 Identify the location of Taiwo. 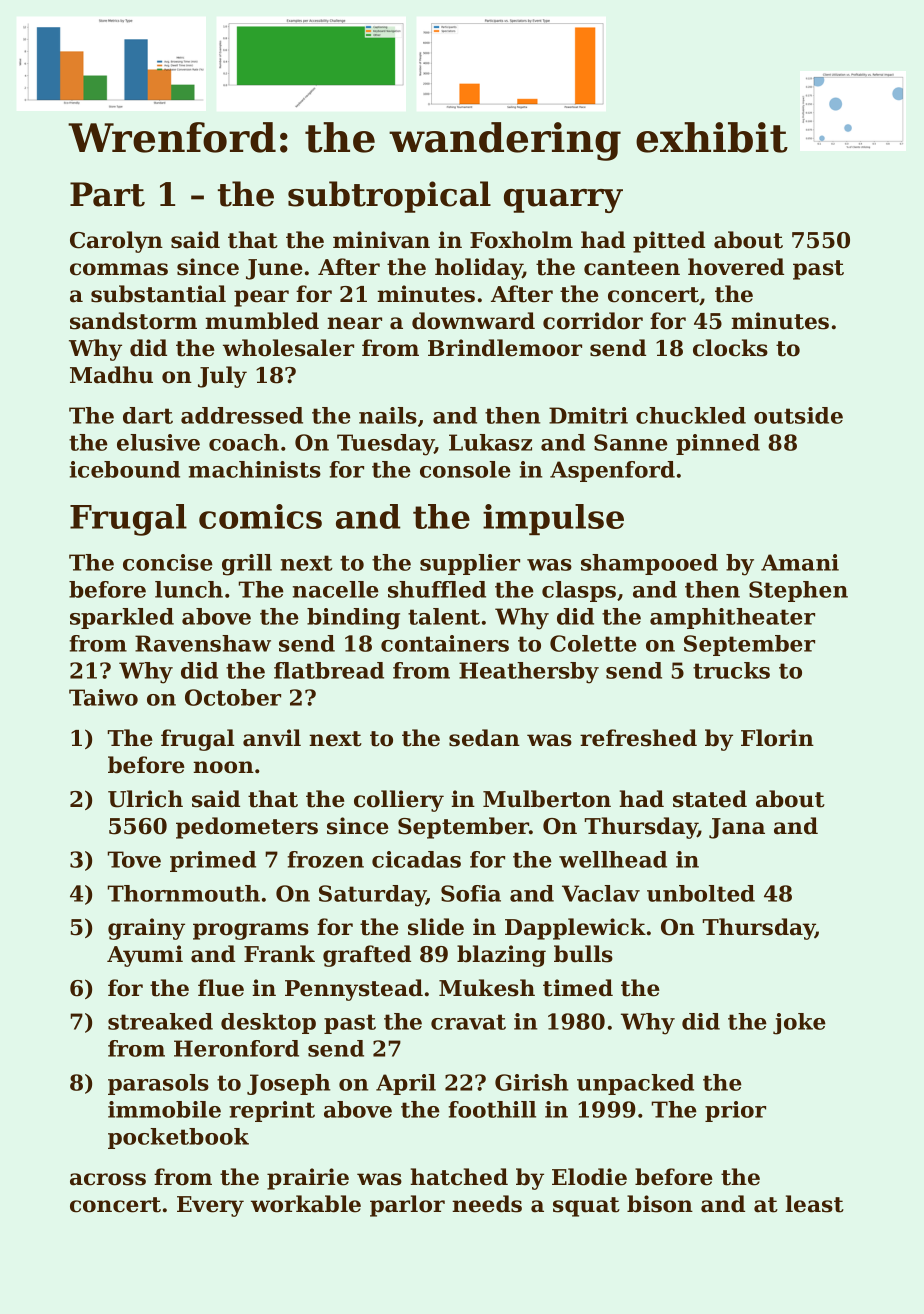
(103, 697).
